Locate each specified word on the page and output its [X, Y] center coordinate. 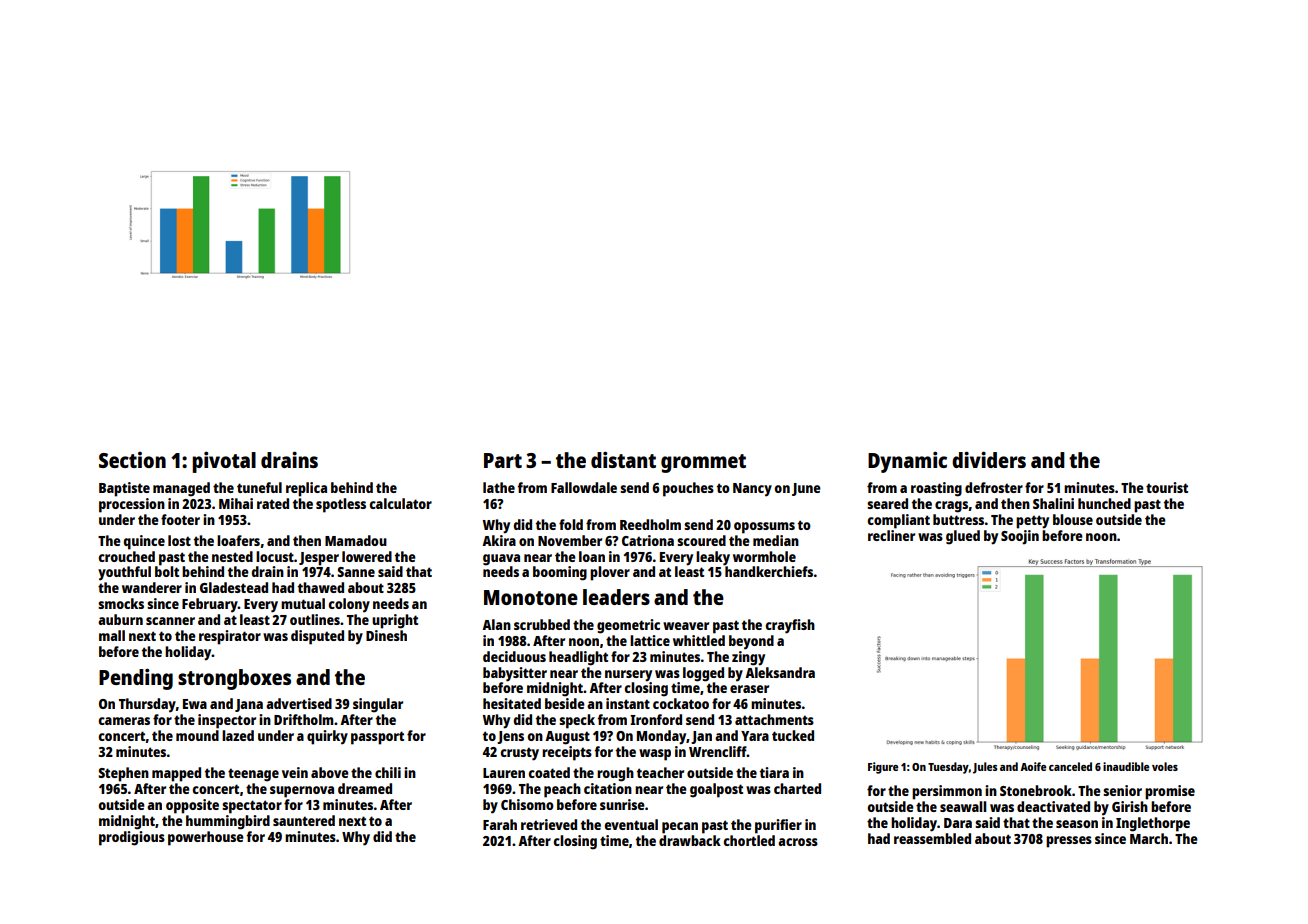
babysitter [515, 674]
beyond [751, 642]
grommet [703, 463]
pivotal [224, 462]
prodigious [132, 838]
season [1077, 824]
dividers [989, 459]
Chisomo [527, 804]
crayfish [790, 626]
